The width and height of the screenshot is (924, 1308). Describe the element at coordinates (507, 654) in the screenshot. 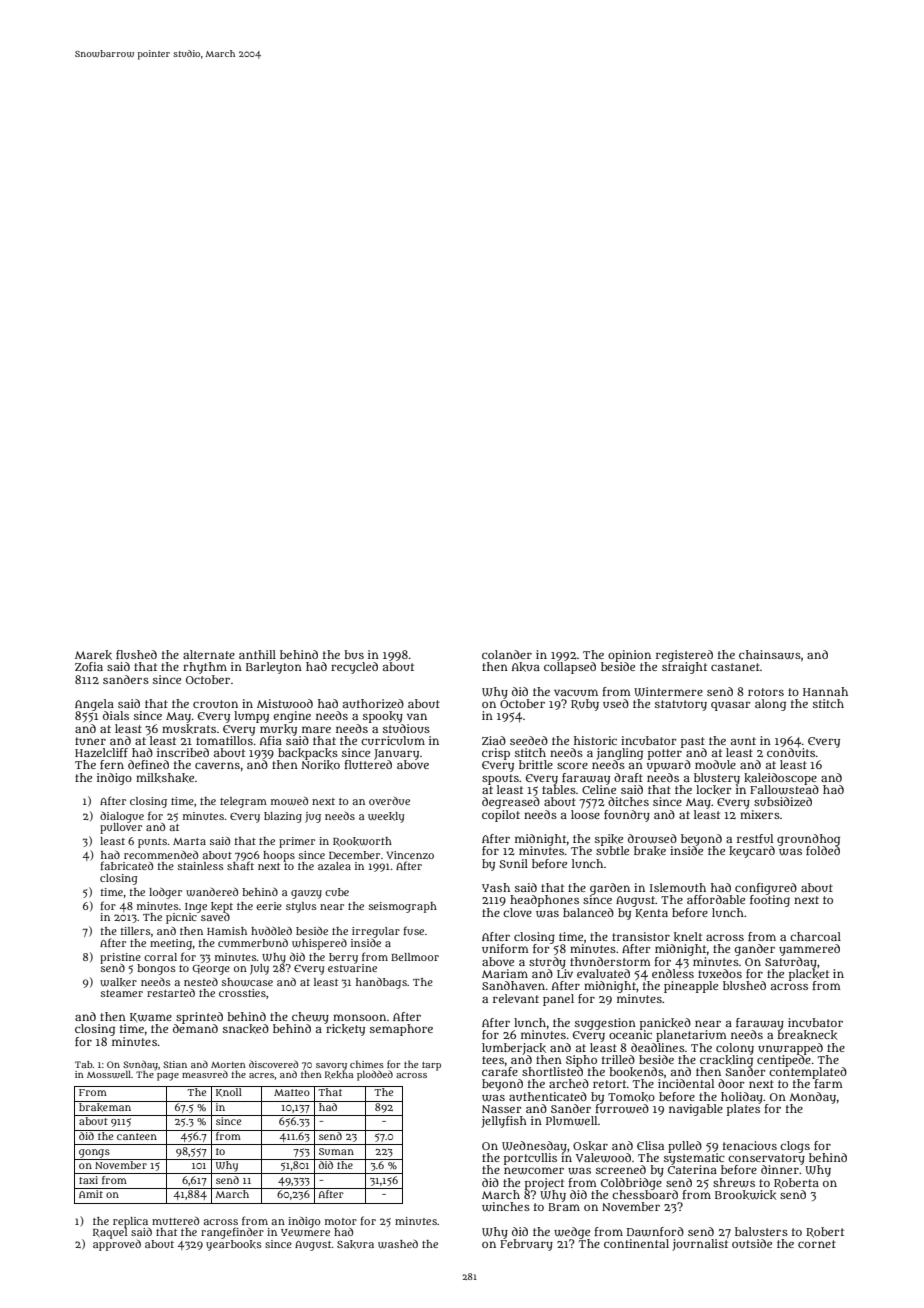

I see `colander` at that location.
